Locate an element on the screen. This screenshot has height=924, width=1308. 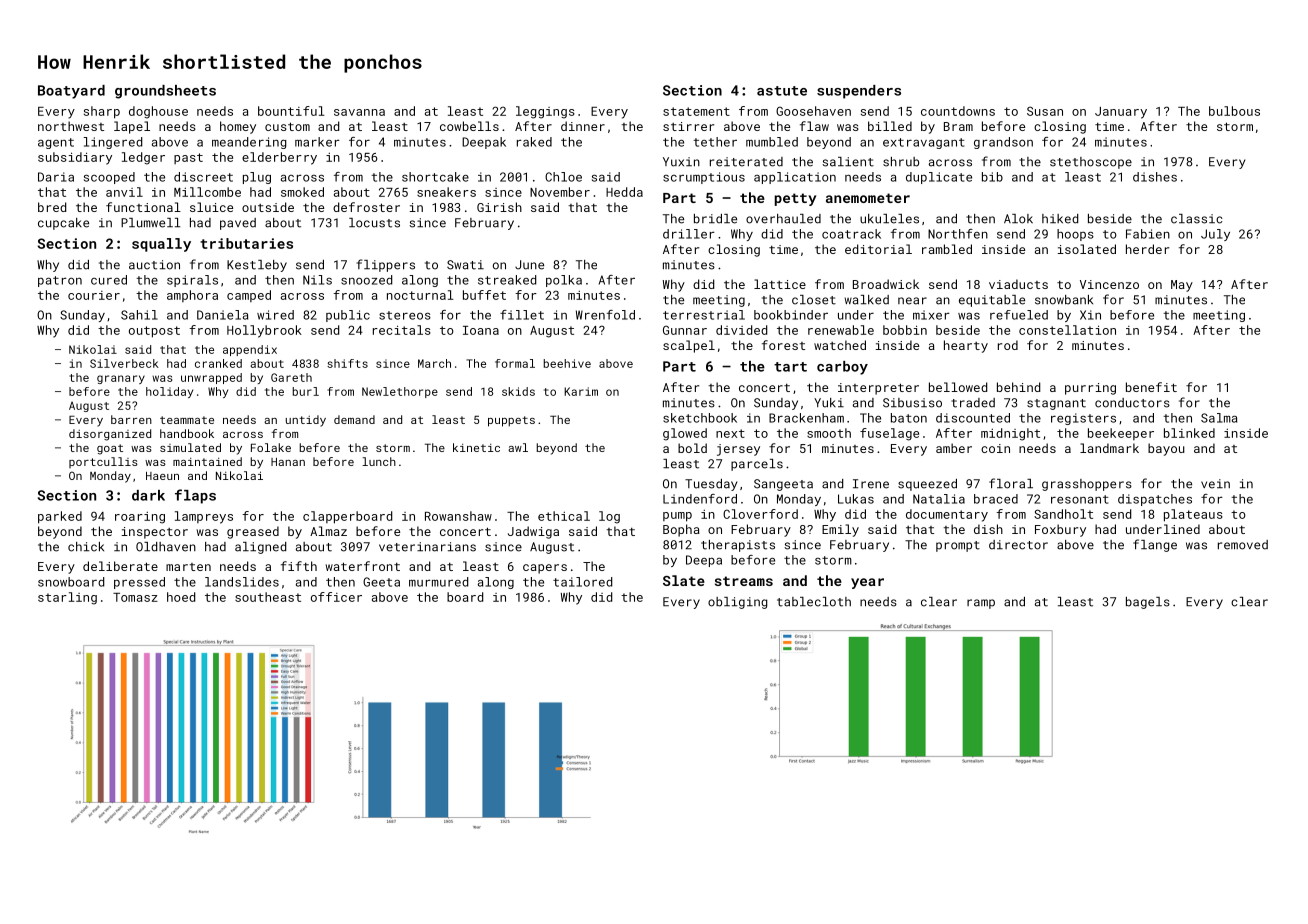
landmark is located at coordinates (1109, 448).
